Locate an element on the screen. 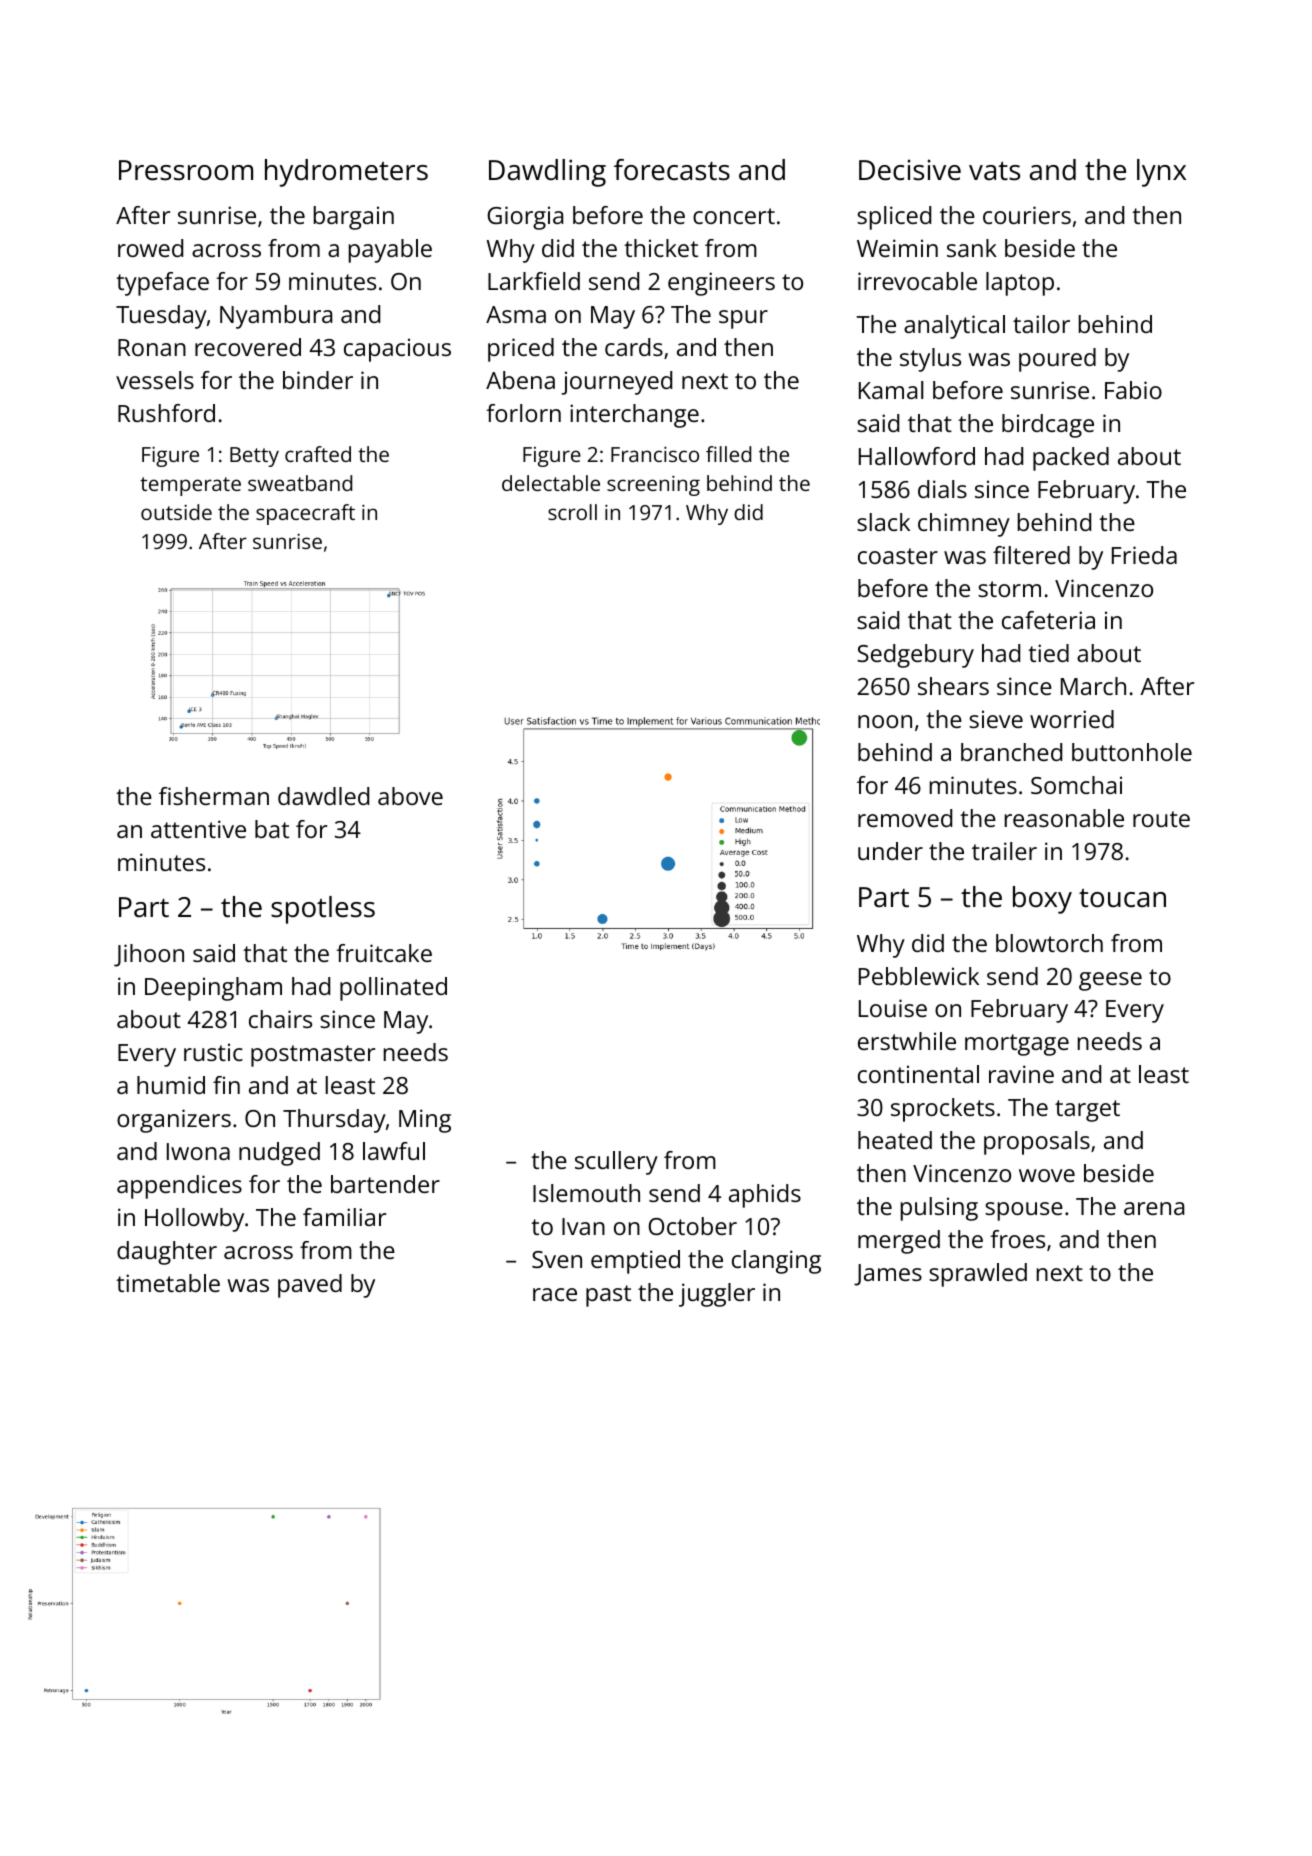 This screenshot has height=1856, width=1312. payable is located at coordinates (390, 251).
